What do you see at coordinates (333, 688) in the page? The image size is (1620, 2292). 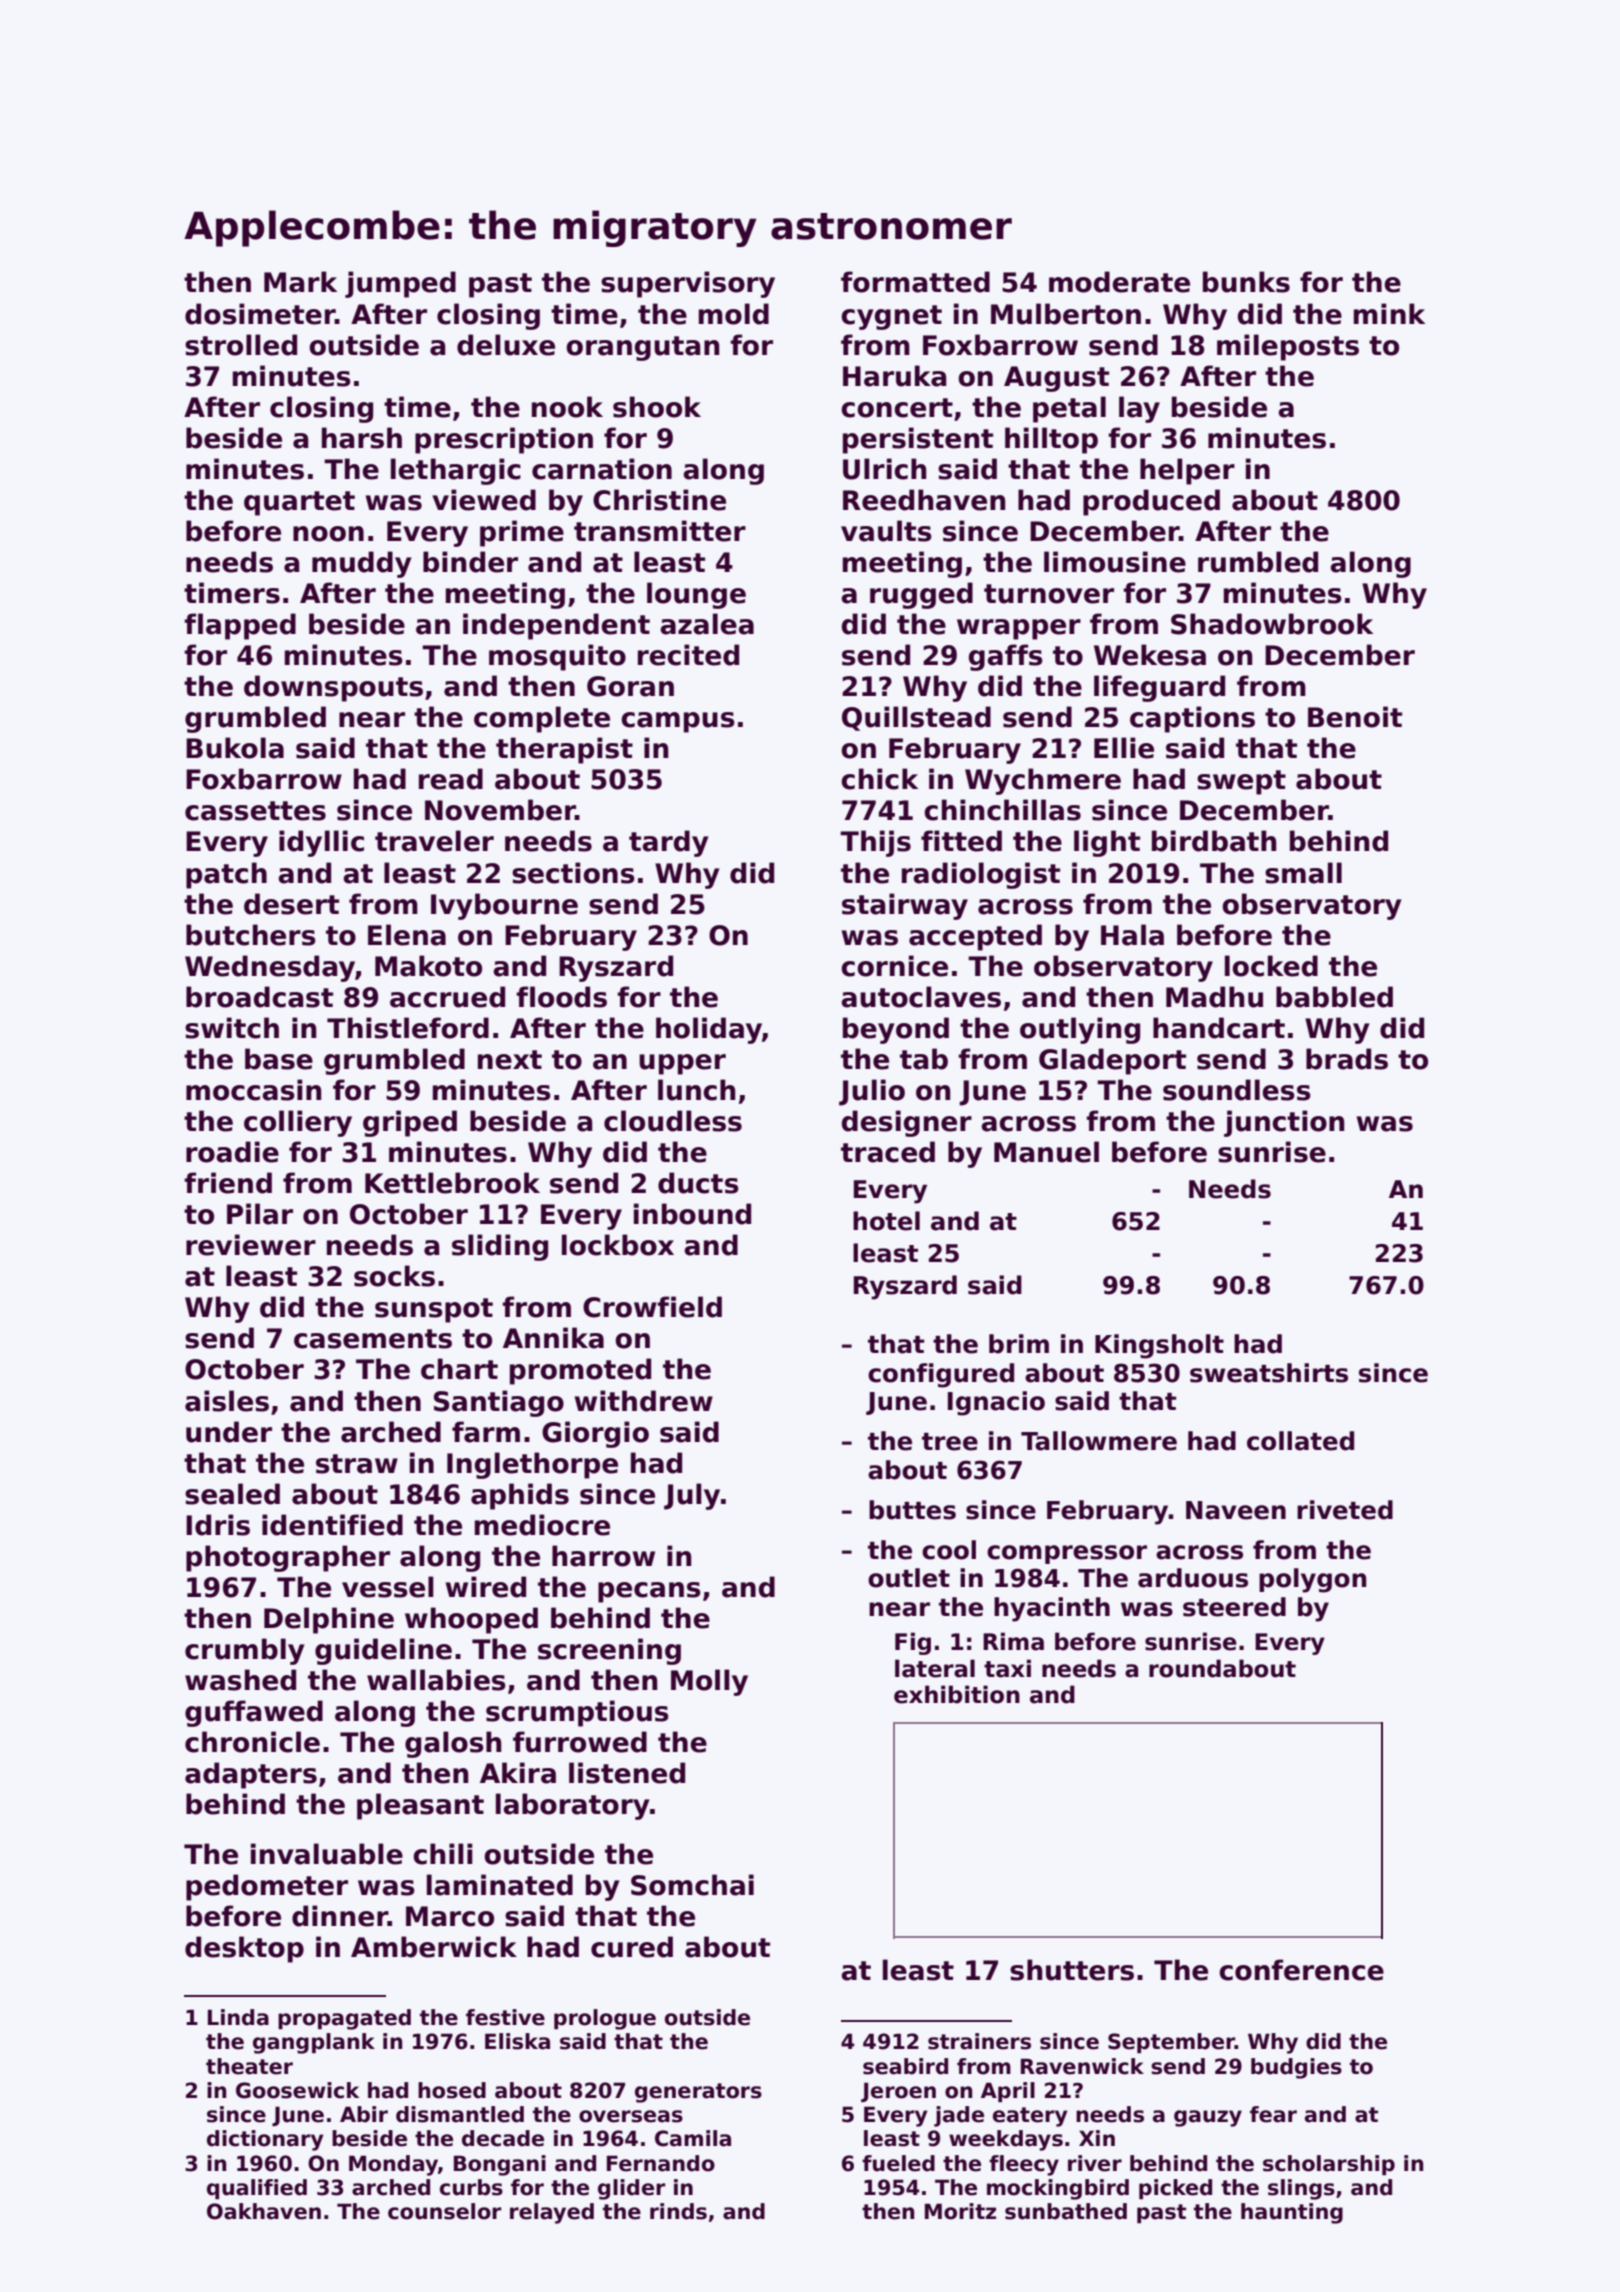 I see `downspouts` at bounding box center [333, 688].
